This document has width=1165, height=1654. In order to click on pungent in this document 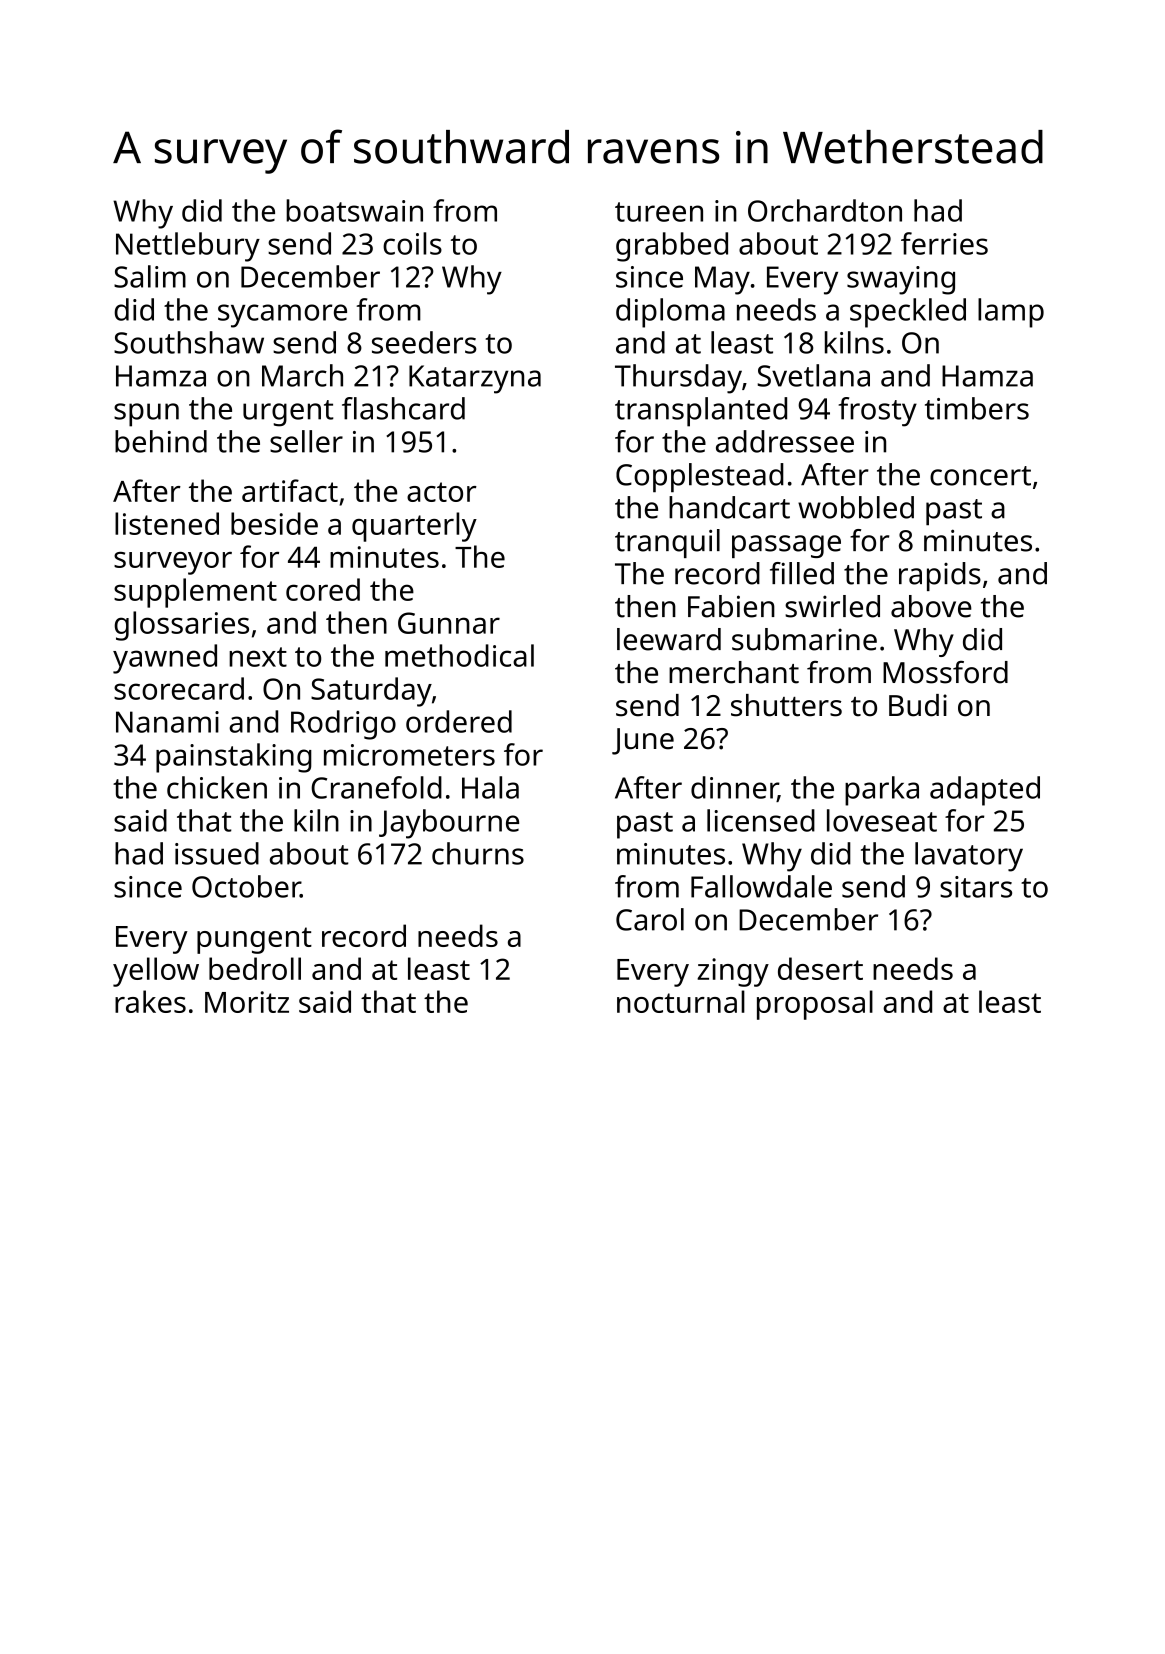, I will do `click(254, 940)`.
